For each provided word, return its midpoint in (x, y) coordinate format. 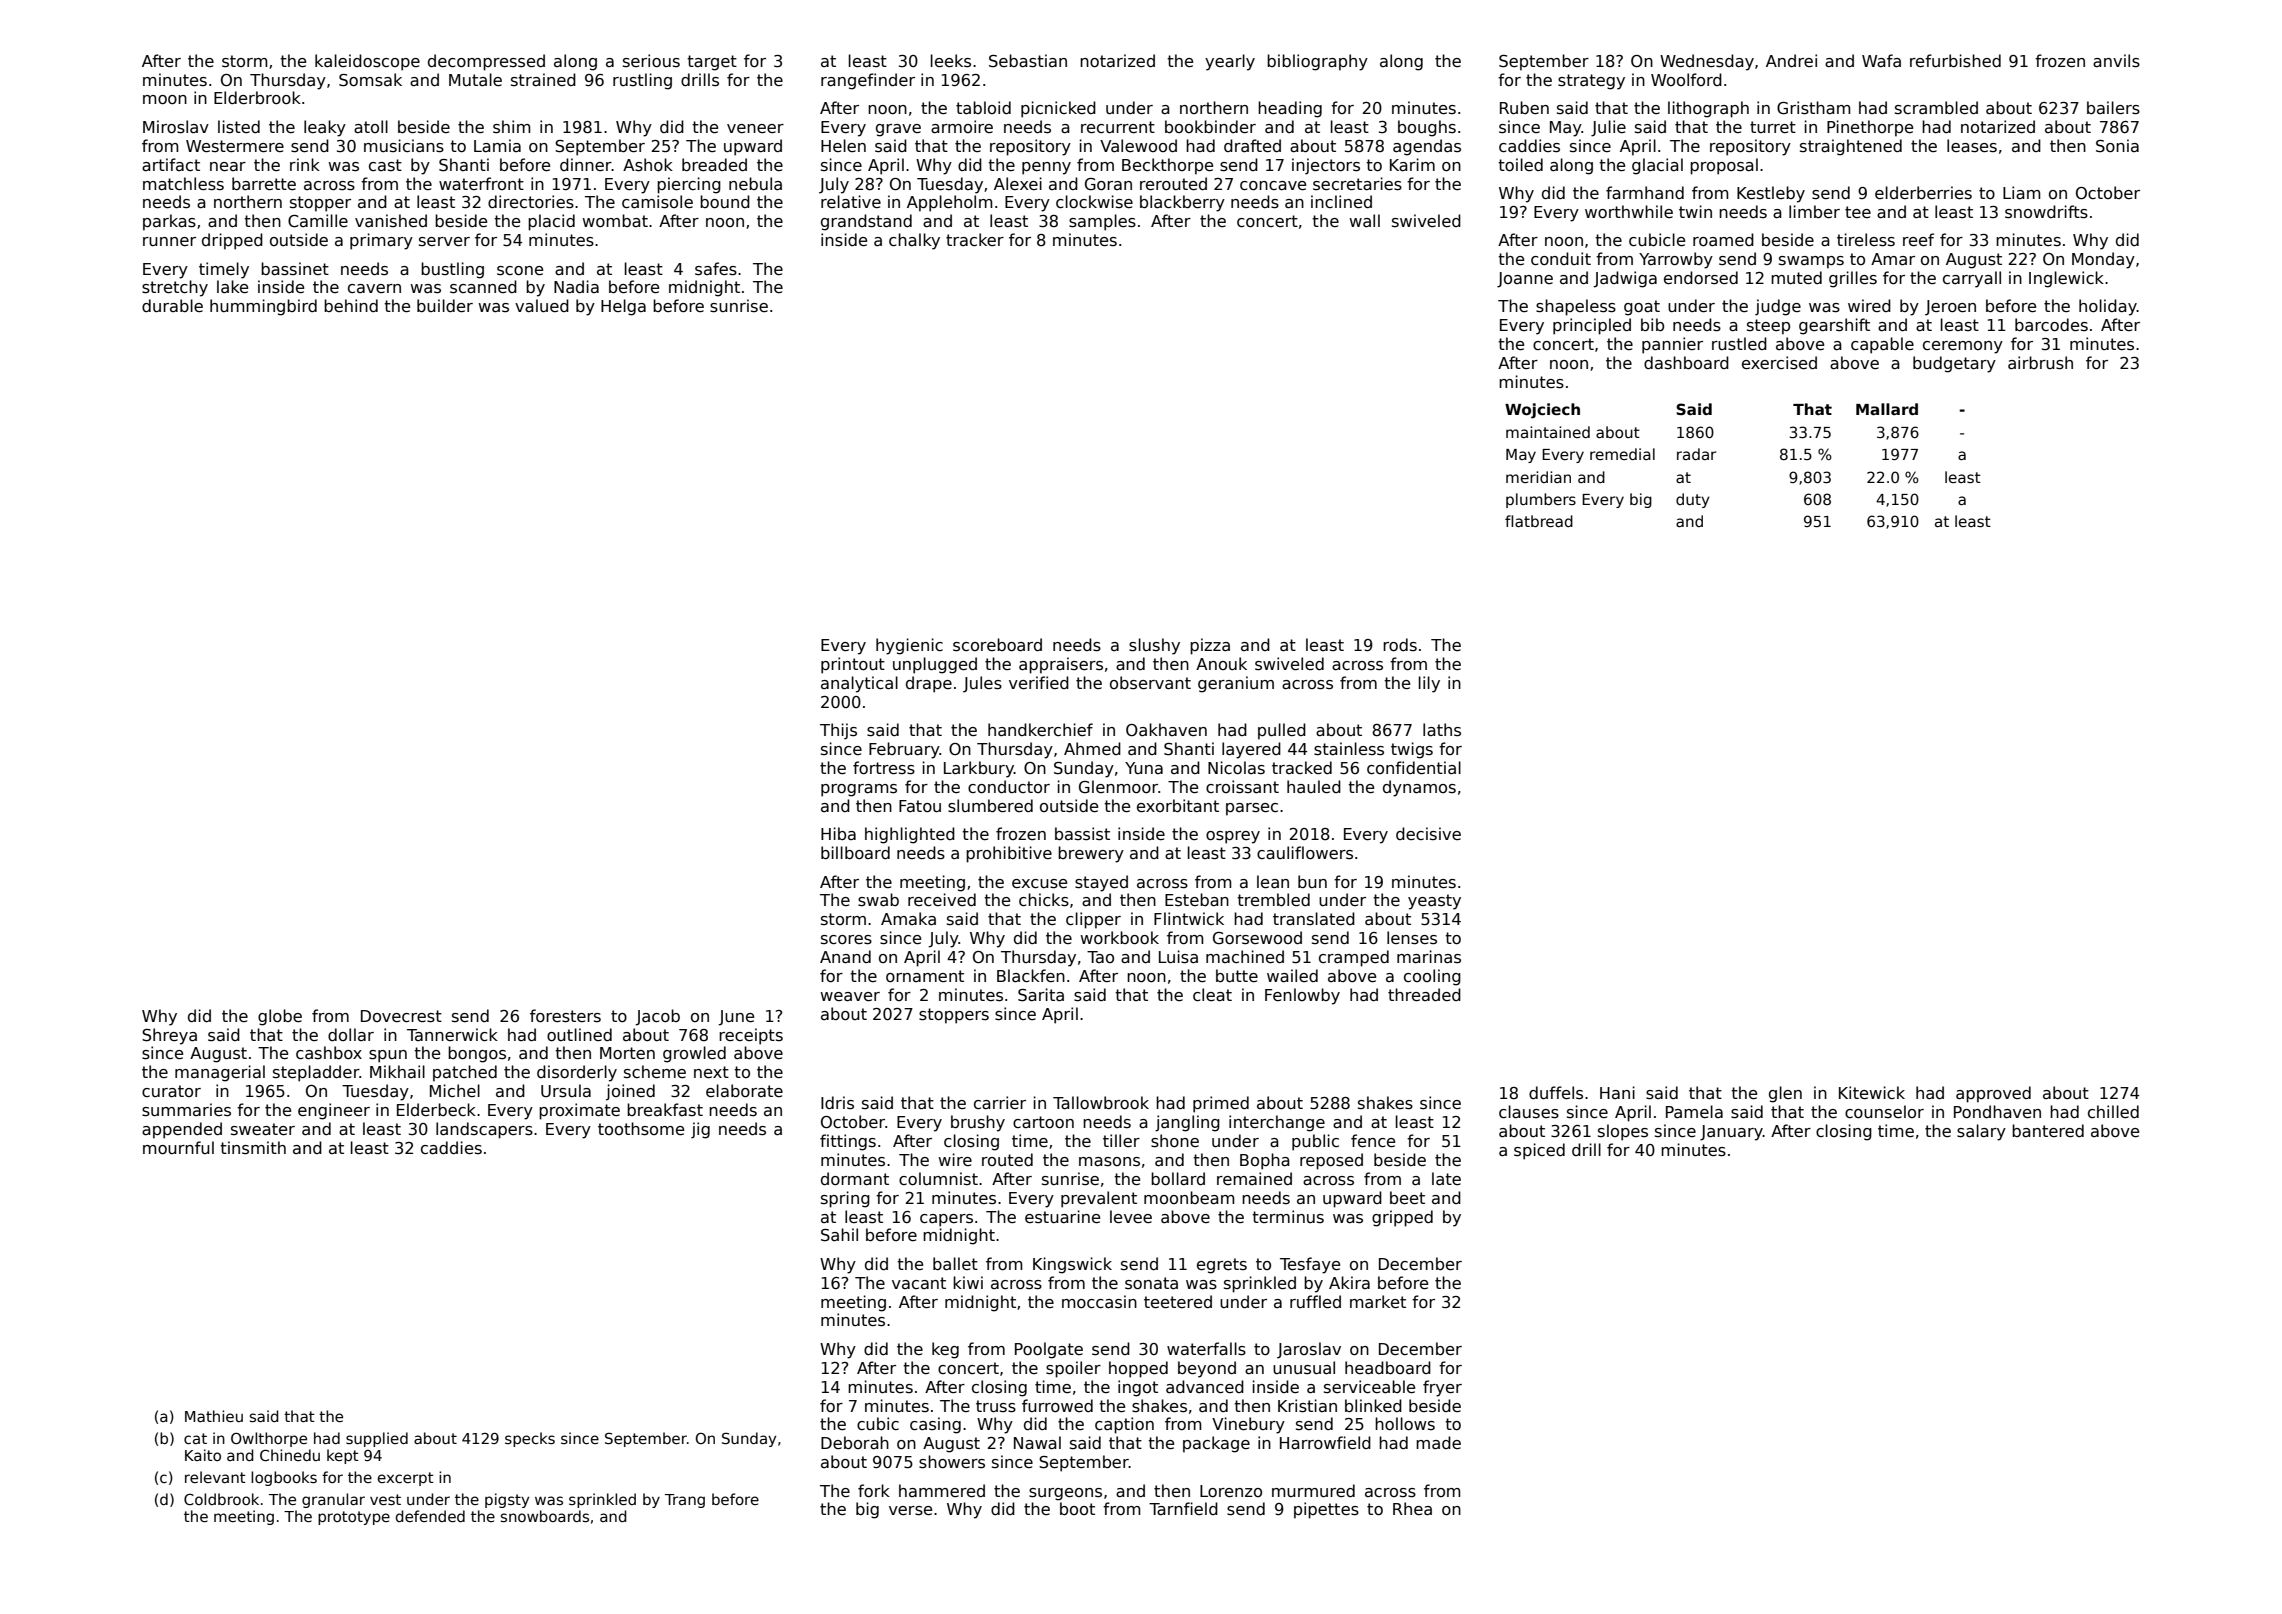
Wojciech (1542, 411)
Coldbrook (221, 1499)
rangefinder (868, 81)
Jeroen (1950, 308)
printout (853, 665)
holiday (2108, 307)
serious (651, 60)
